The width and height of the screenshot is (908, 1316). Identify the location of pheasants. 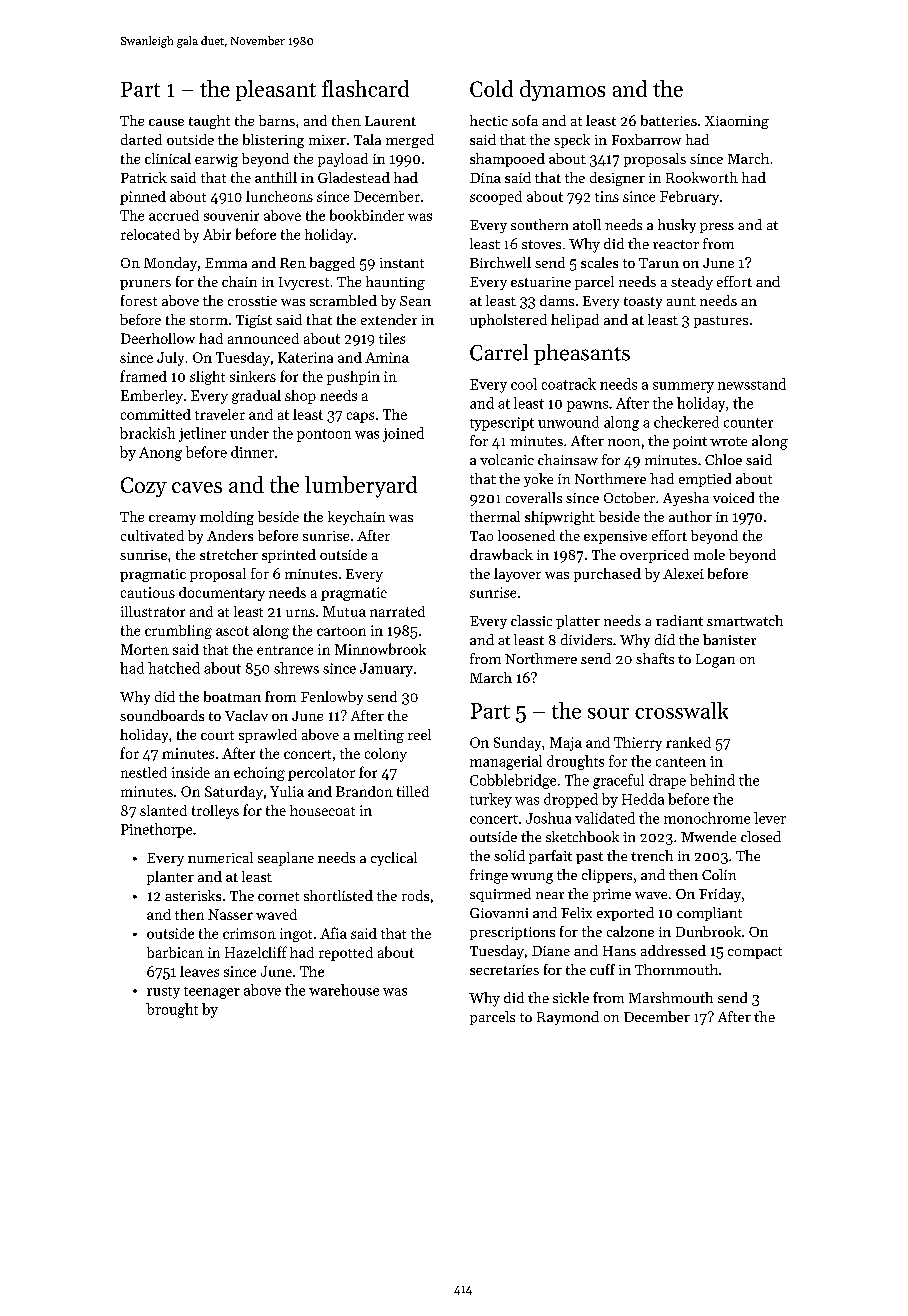
(582, 354).
